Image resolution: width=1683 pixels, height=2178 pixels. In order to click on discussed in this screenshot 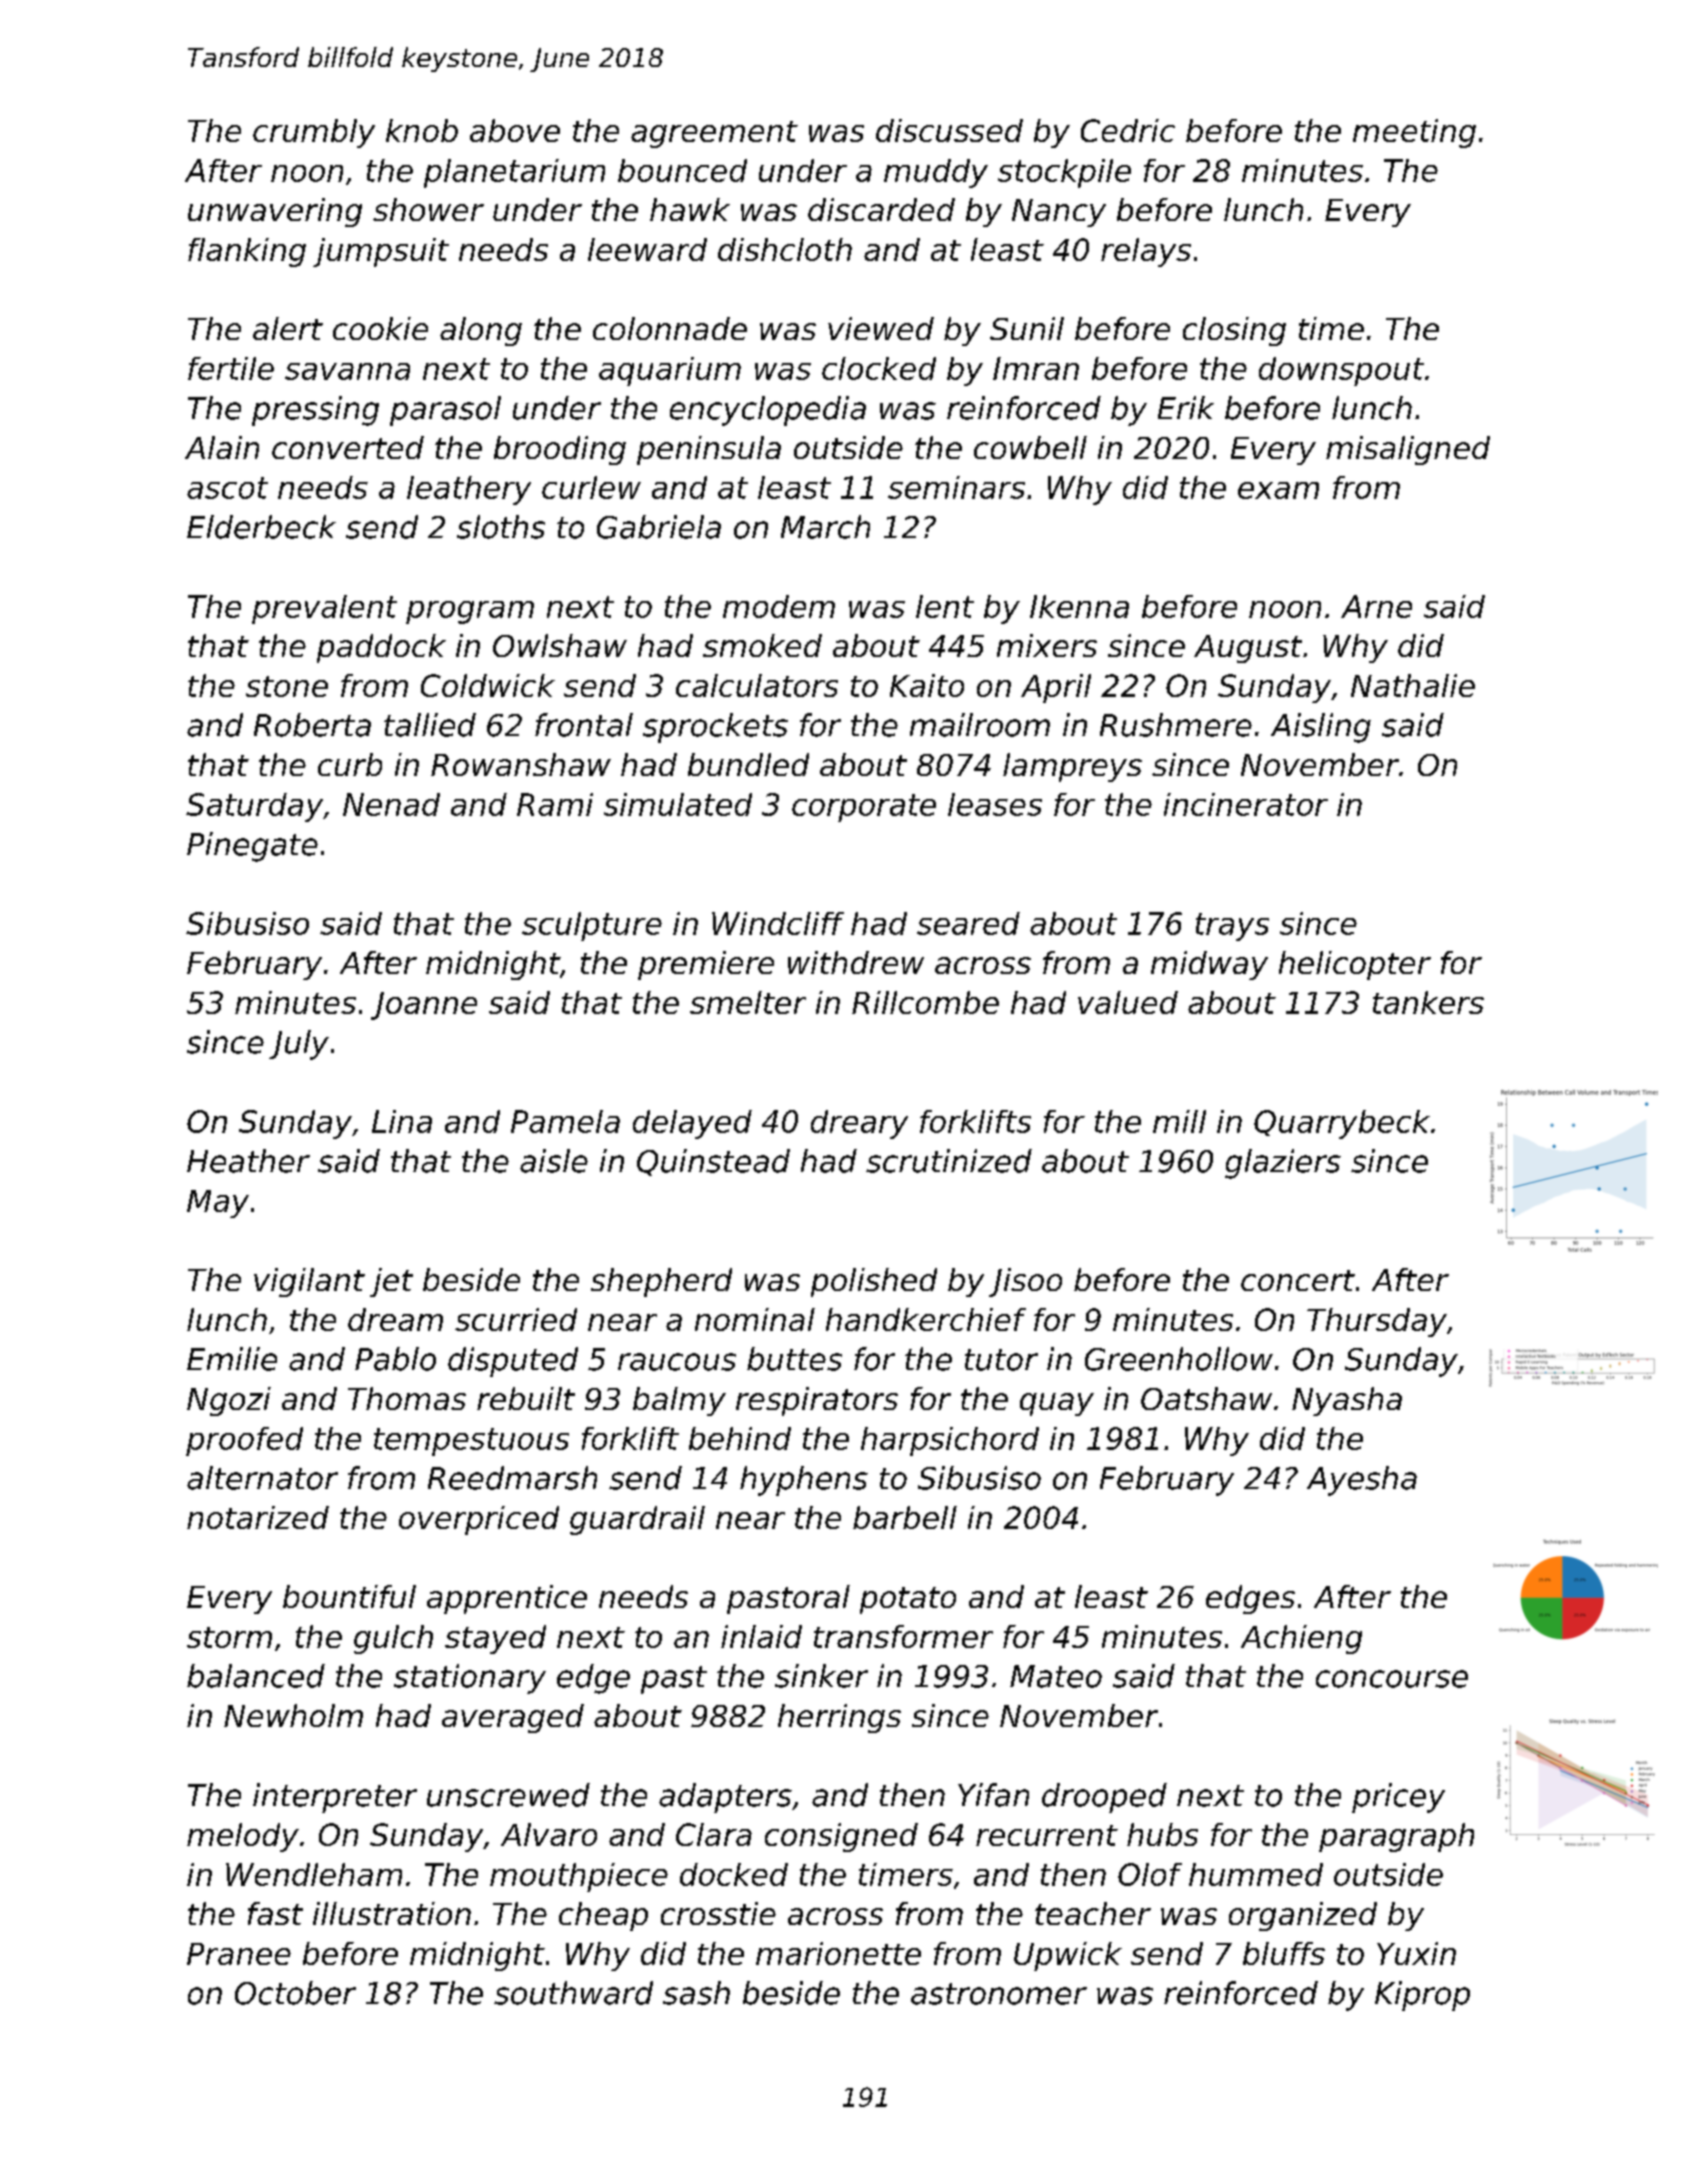, I will do `click(949, 130)`.
